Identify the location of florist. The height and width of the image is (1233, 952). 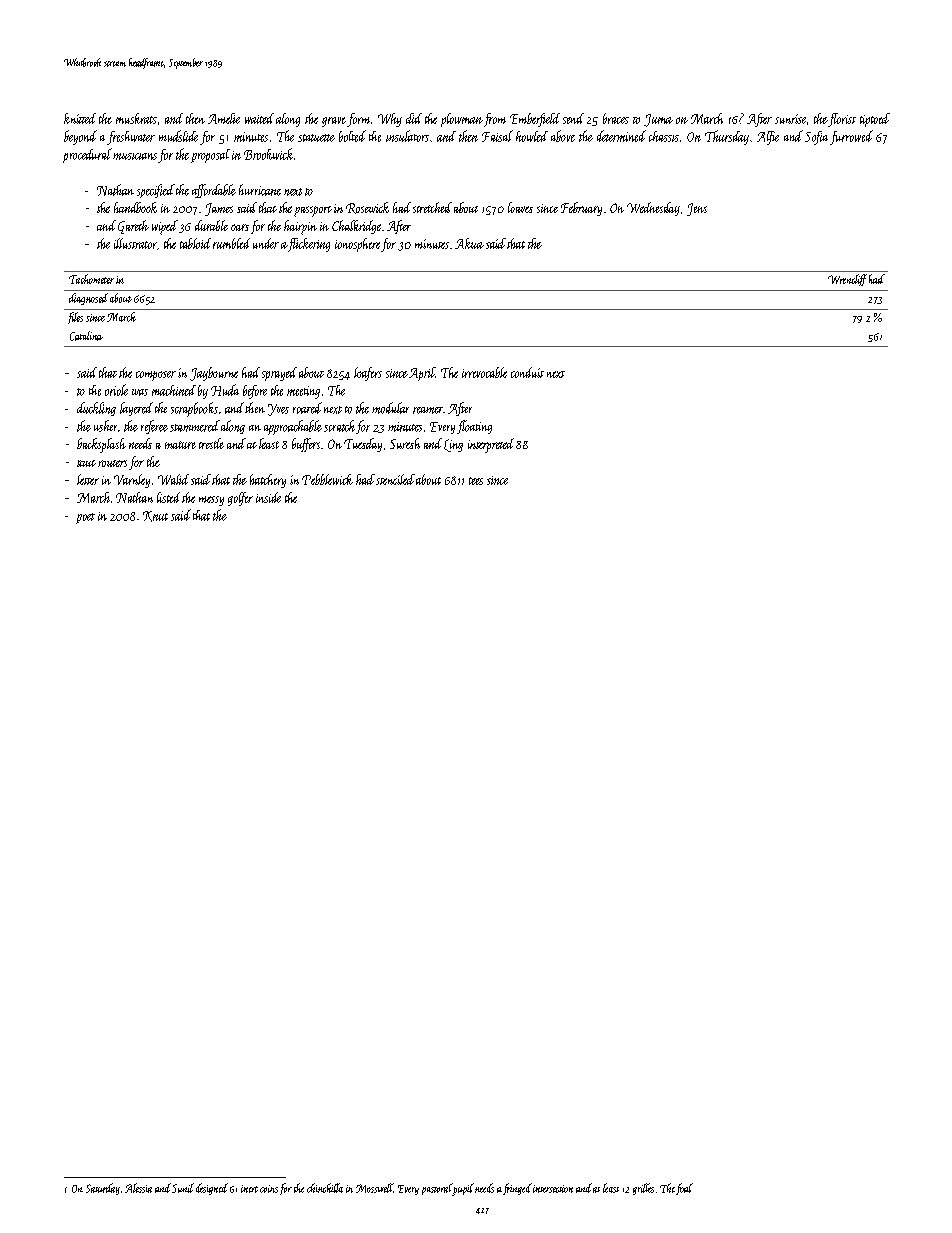
(842, 120).
